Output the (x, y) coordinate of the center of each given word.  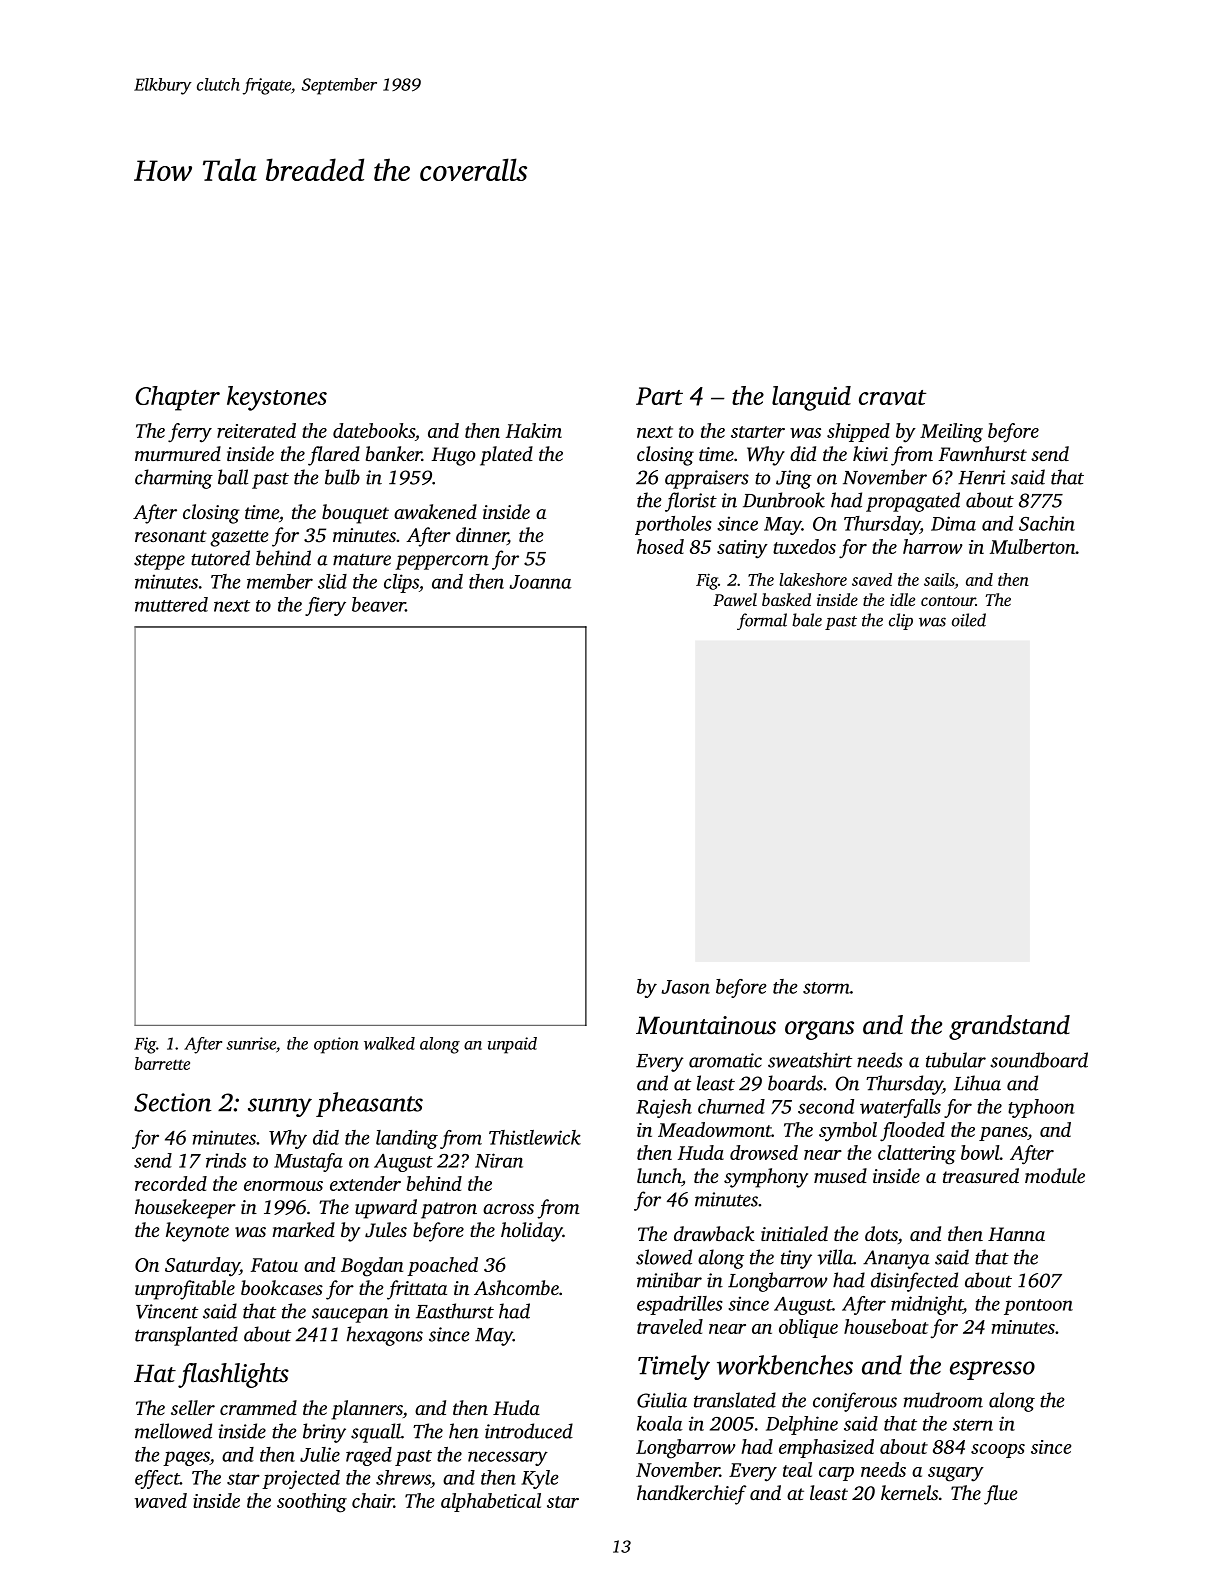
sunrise (251, 1043)
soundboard (1039, 1060)
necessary (508, 1458)
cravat (892, 397)
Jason (685, 987)
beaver (378, 604)
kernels (909, 1492)
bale (807, 620)
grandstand (1009, 1027)
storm (826, 988)
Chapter (178, 398)
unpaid (512, 1045)
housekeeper (185, 1209)
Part (659, 396)
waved (161, 1500)
